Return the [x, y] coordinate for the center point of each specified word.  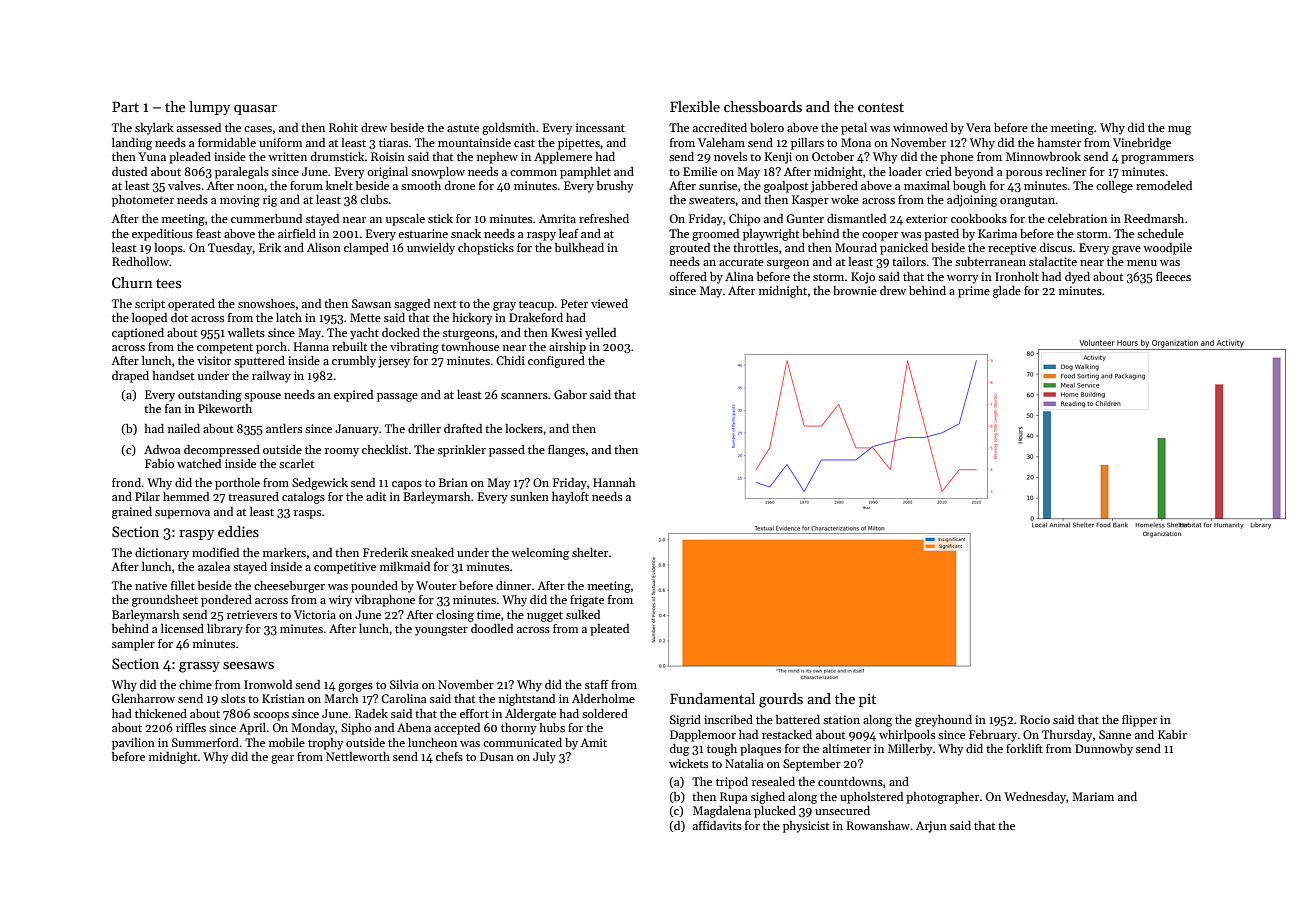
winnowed [920, 127]
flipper [1139, 721]
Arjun [931, 827]
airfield [297, 233]
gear [282, 759]
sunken [529, 496]
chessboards [763, 106]
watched [199, 463]
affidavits [717, 825]
